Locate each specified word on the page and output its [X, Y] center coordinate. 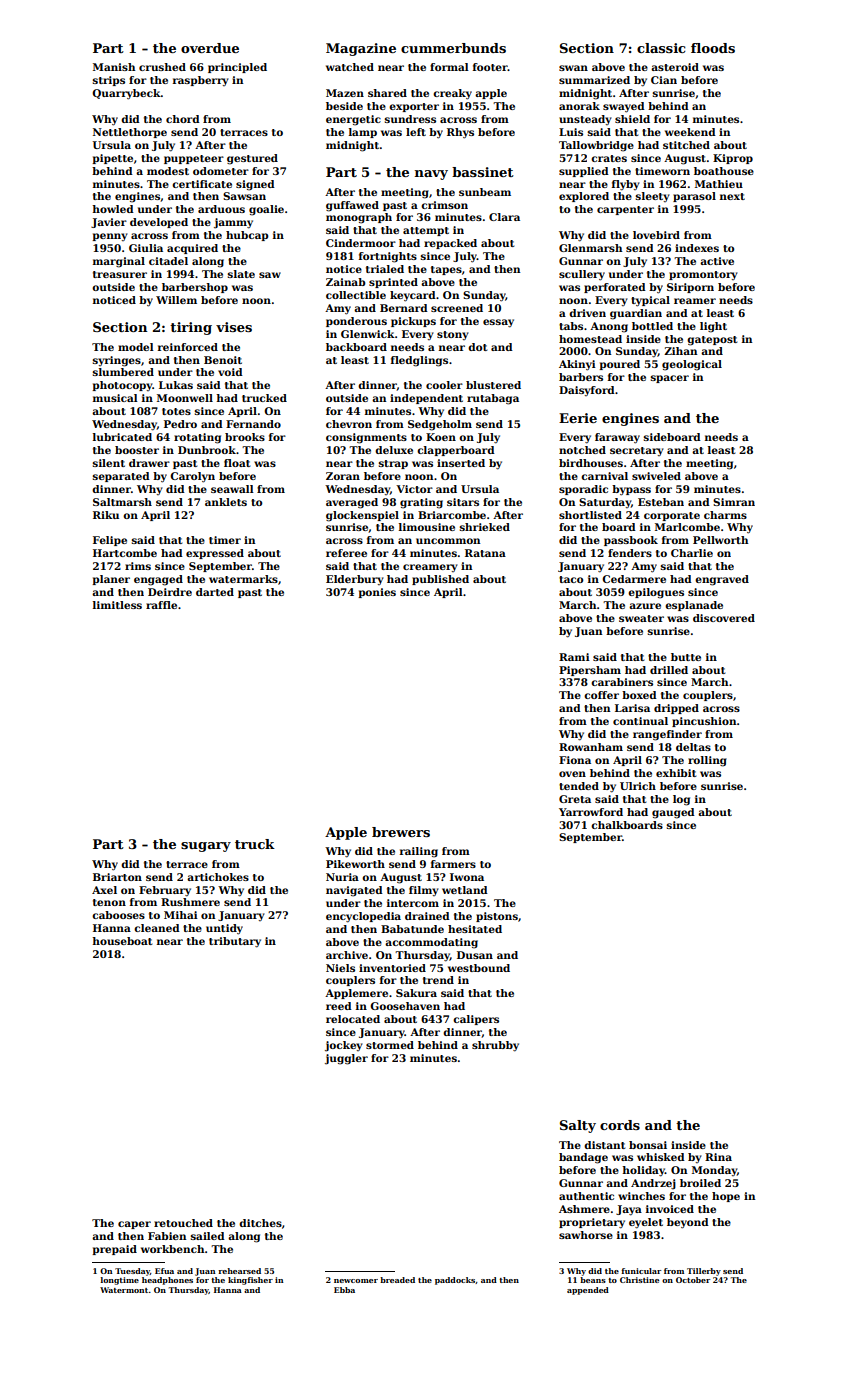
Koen [441, 437]
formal [449, 67]
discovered [724, 618]
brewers [401, 832]
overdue [210, 48]
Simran [734, 502]
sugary [206, 847]
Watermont [124, 1290]
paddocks [455, 1281]
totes [176, 411]
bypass [631, 490]
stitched [686, 145]
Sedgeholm [440, 425]
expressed [215, 554]
